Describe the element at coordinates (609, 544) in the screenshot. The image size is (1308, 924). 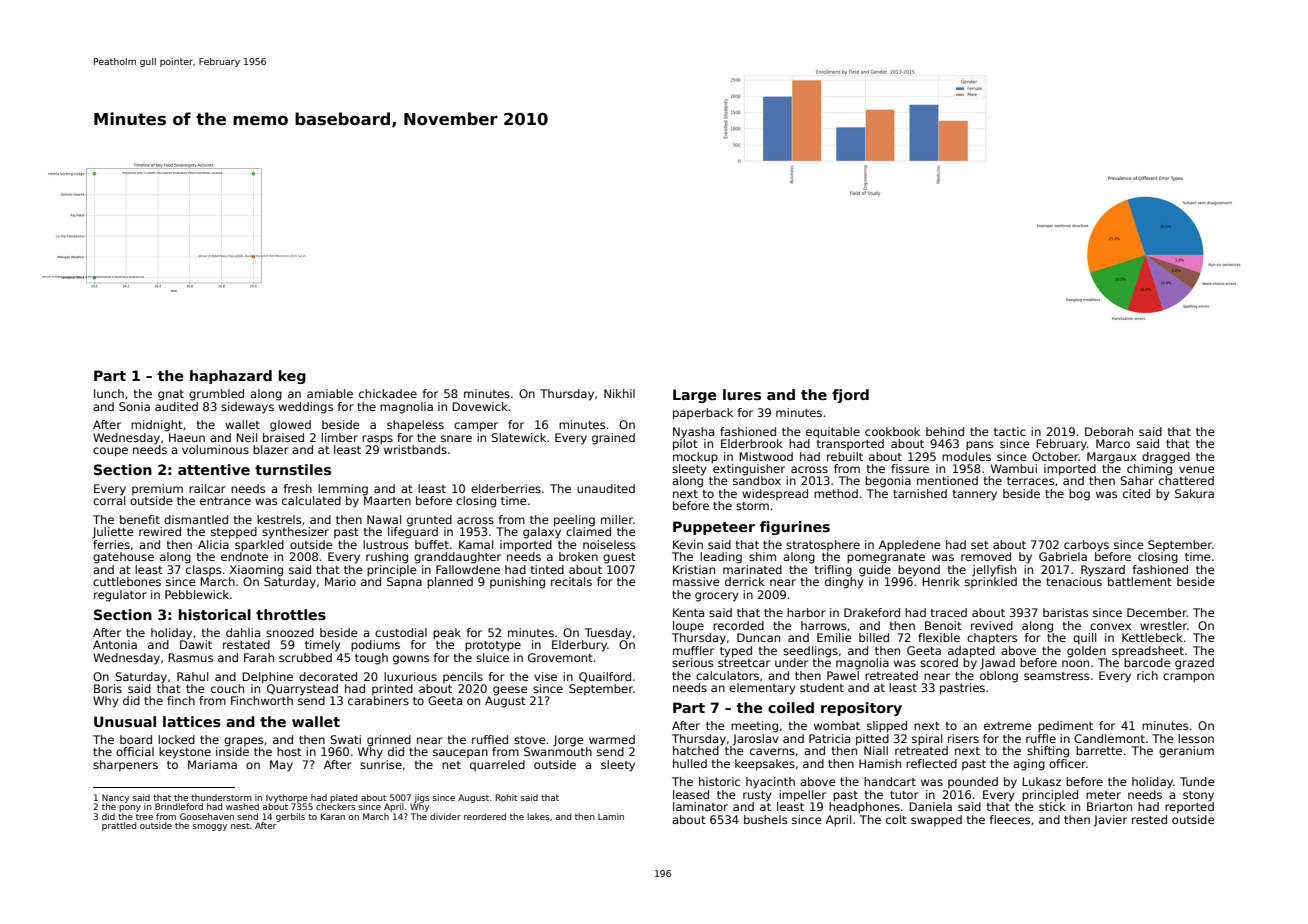
I see `noiseless` at that location.
